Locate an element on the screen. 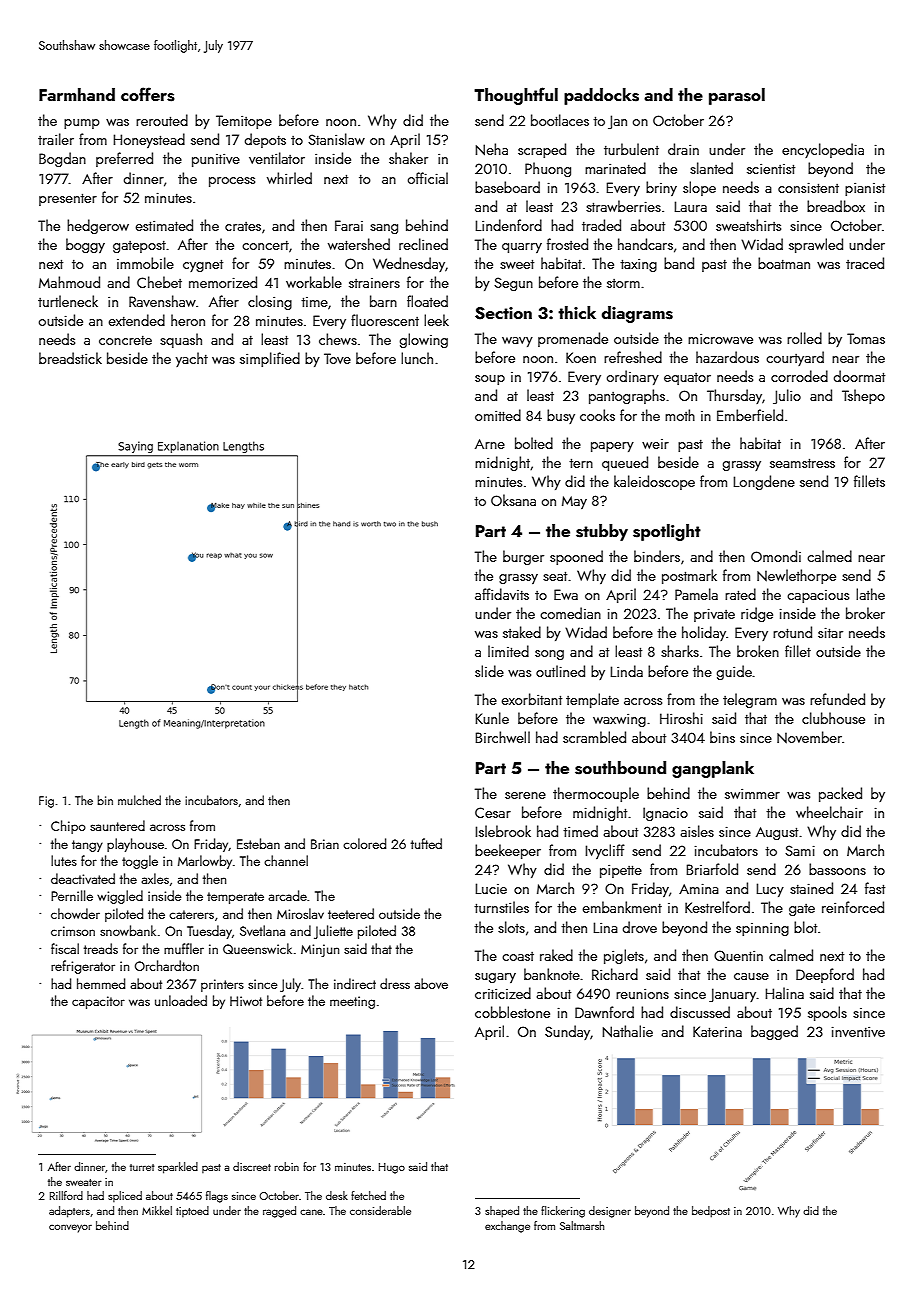  boatman is located at coordinates (784, 263).
